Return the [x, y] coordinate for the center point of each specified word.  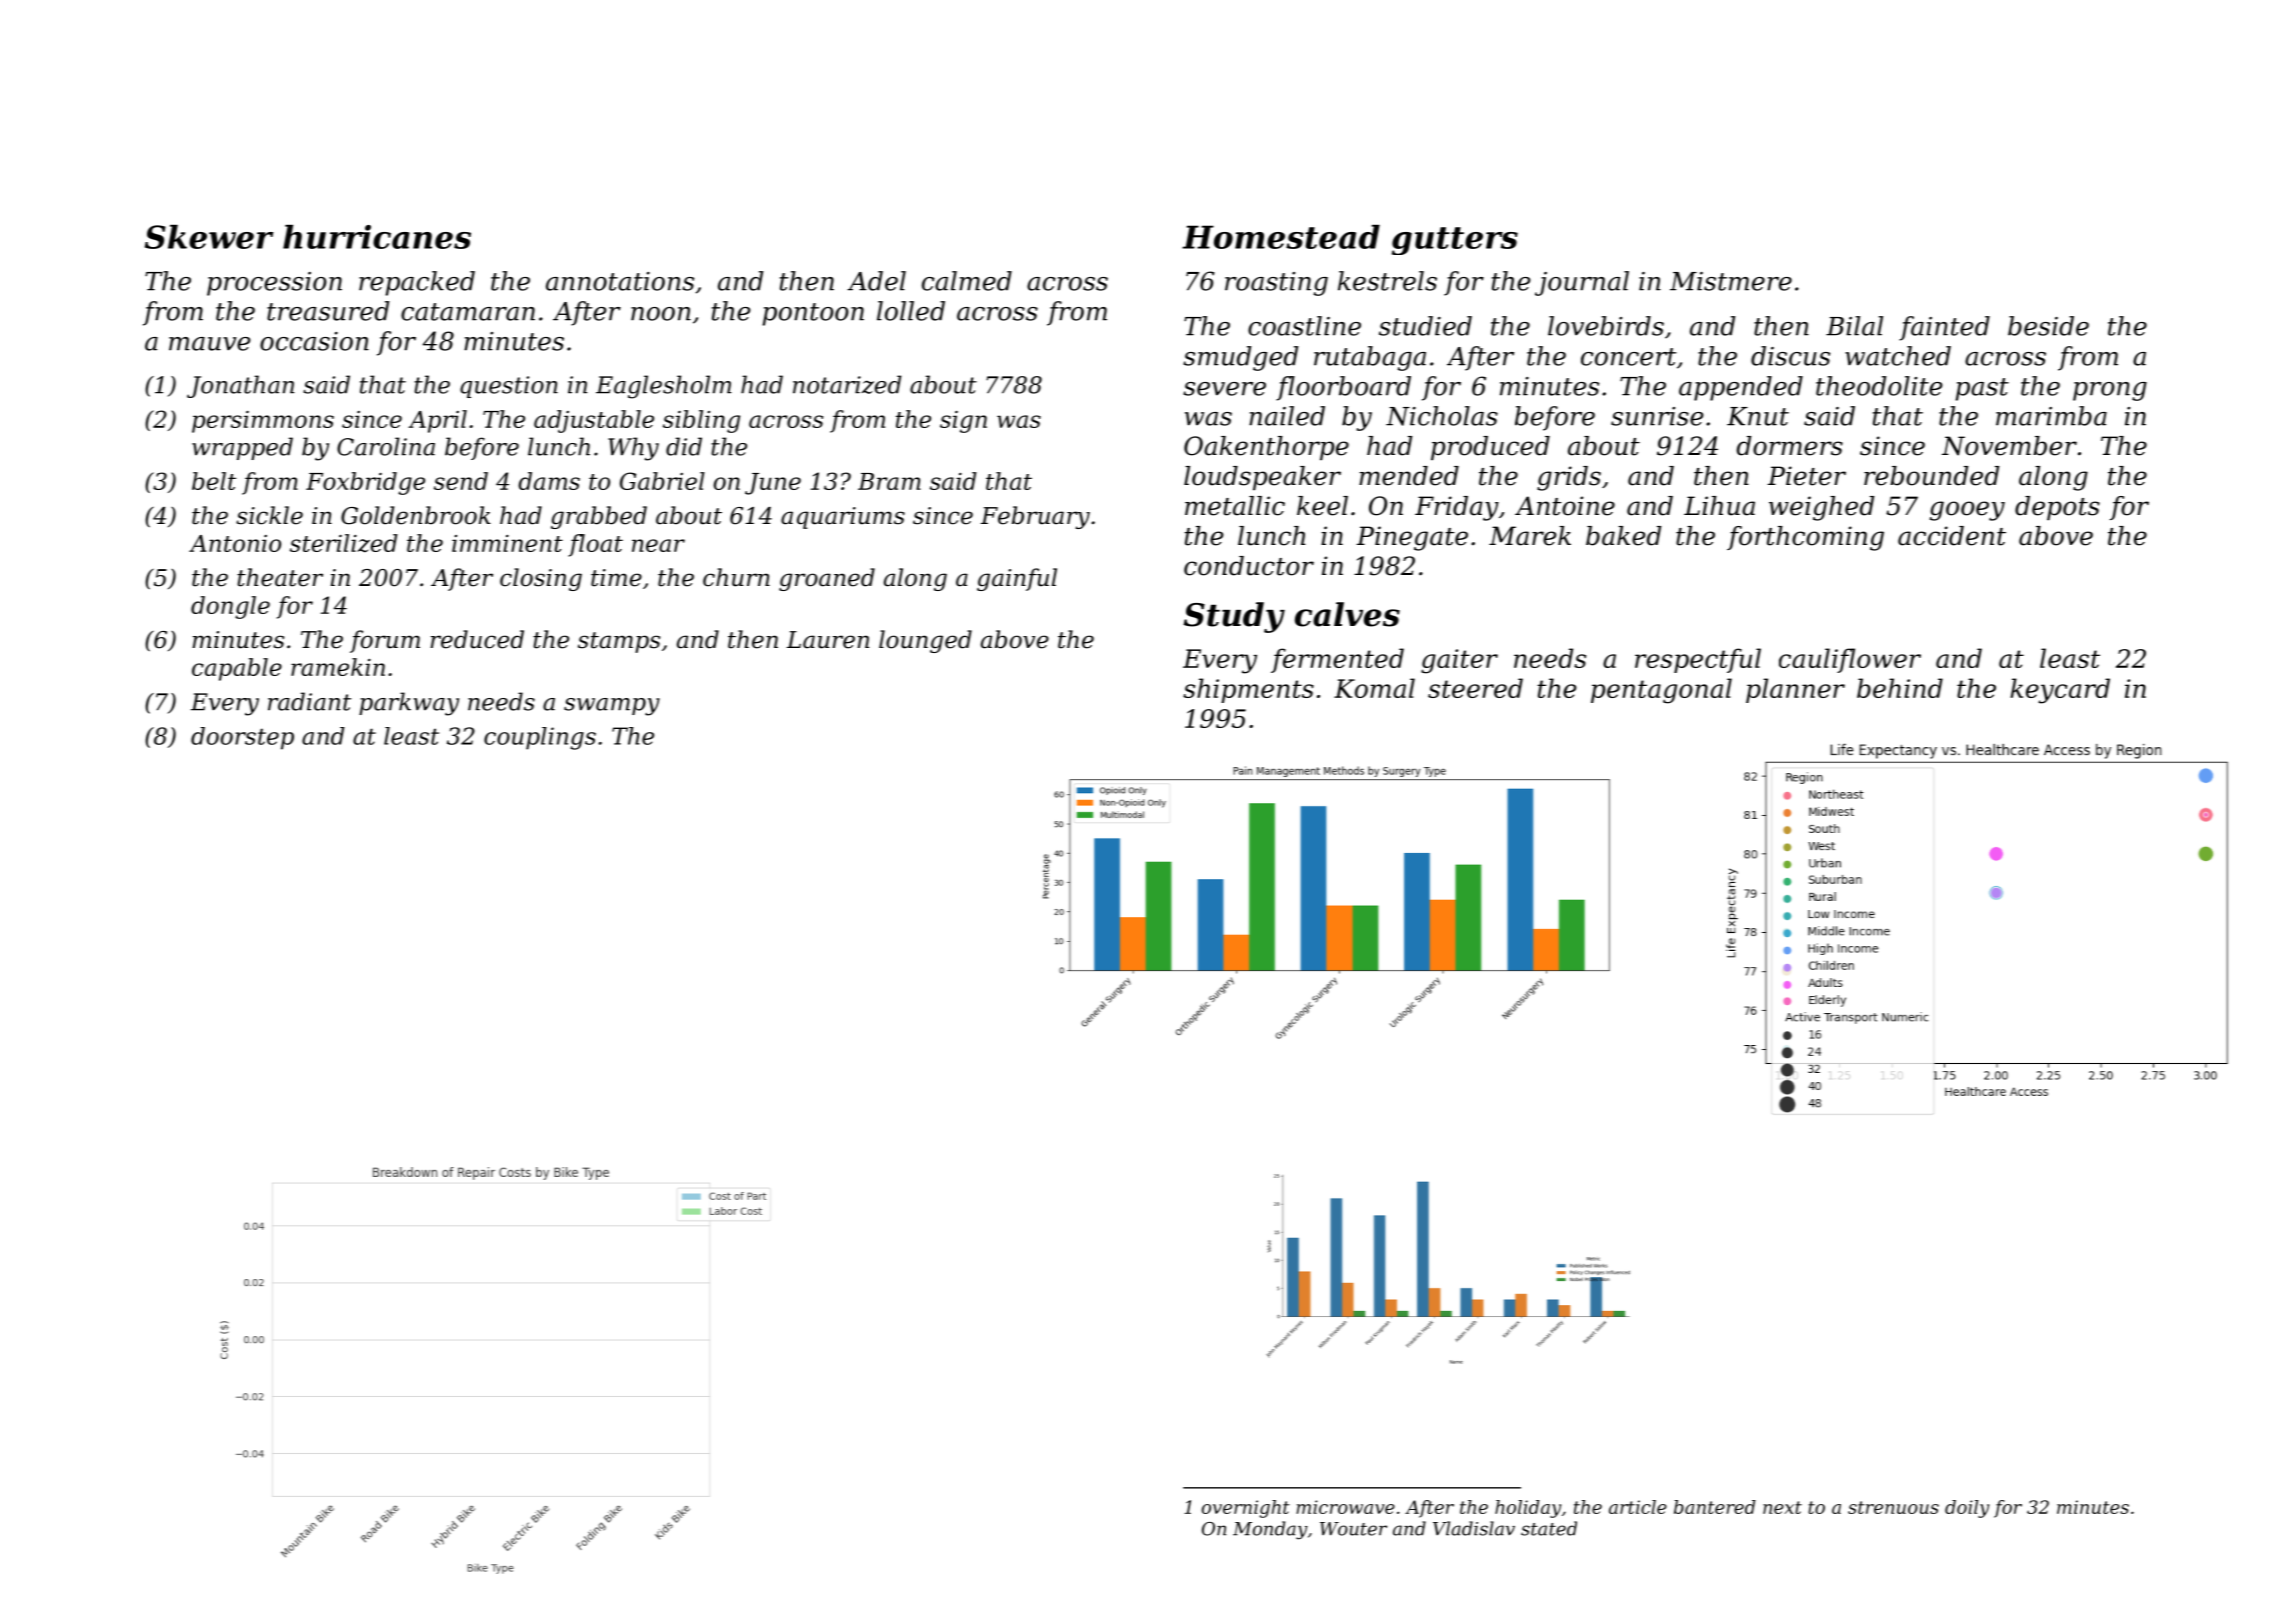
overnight [1246, 1509]
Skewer [209, 237]
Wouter [1353, 1529]
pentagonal [1661, 691]
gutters [1455, 241]
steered [1475, 688]
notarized [847, 384]
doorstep [242, 738]
